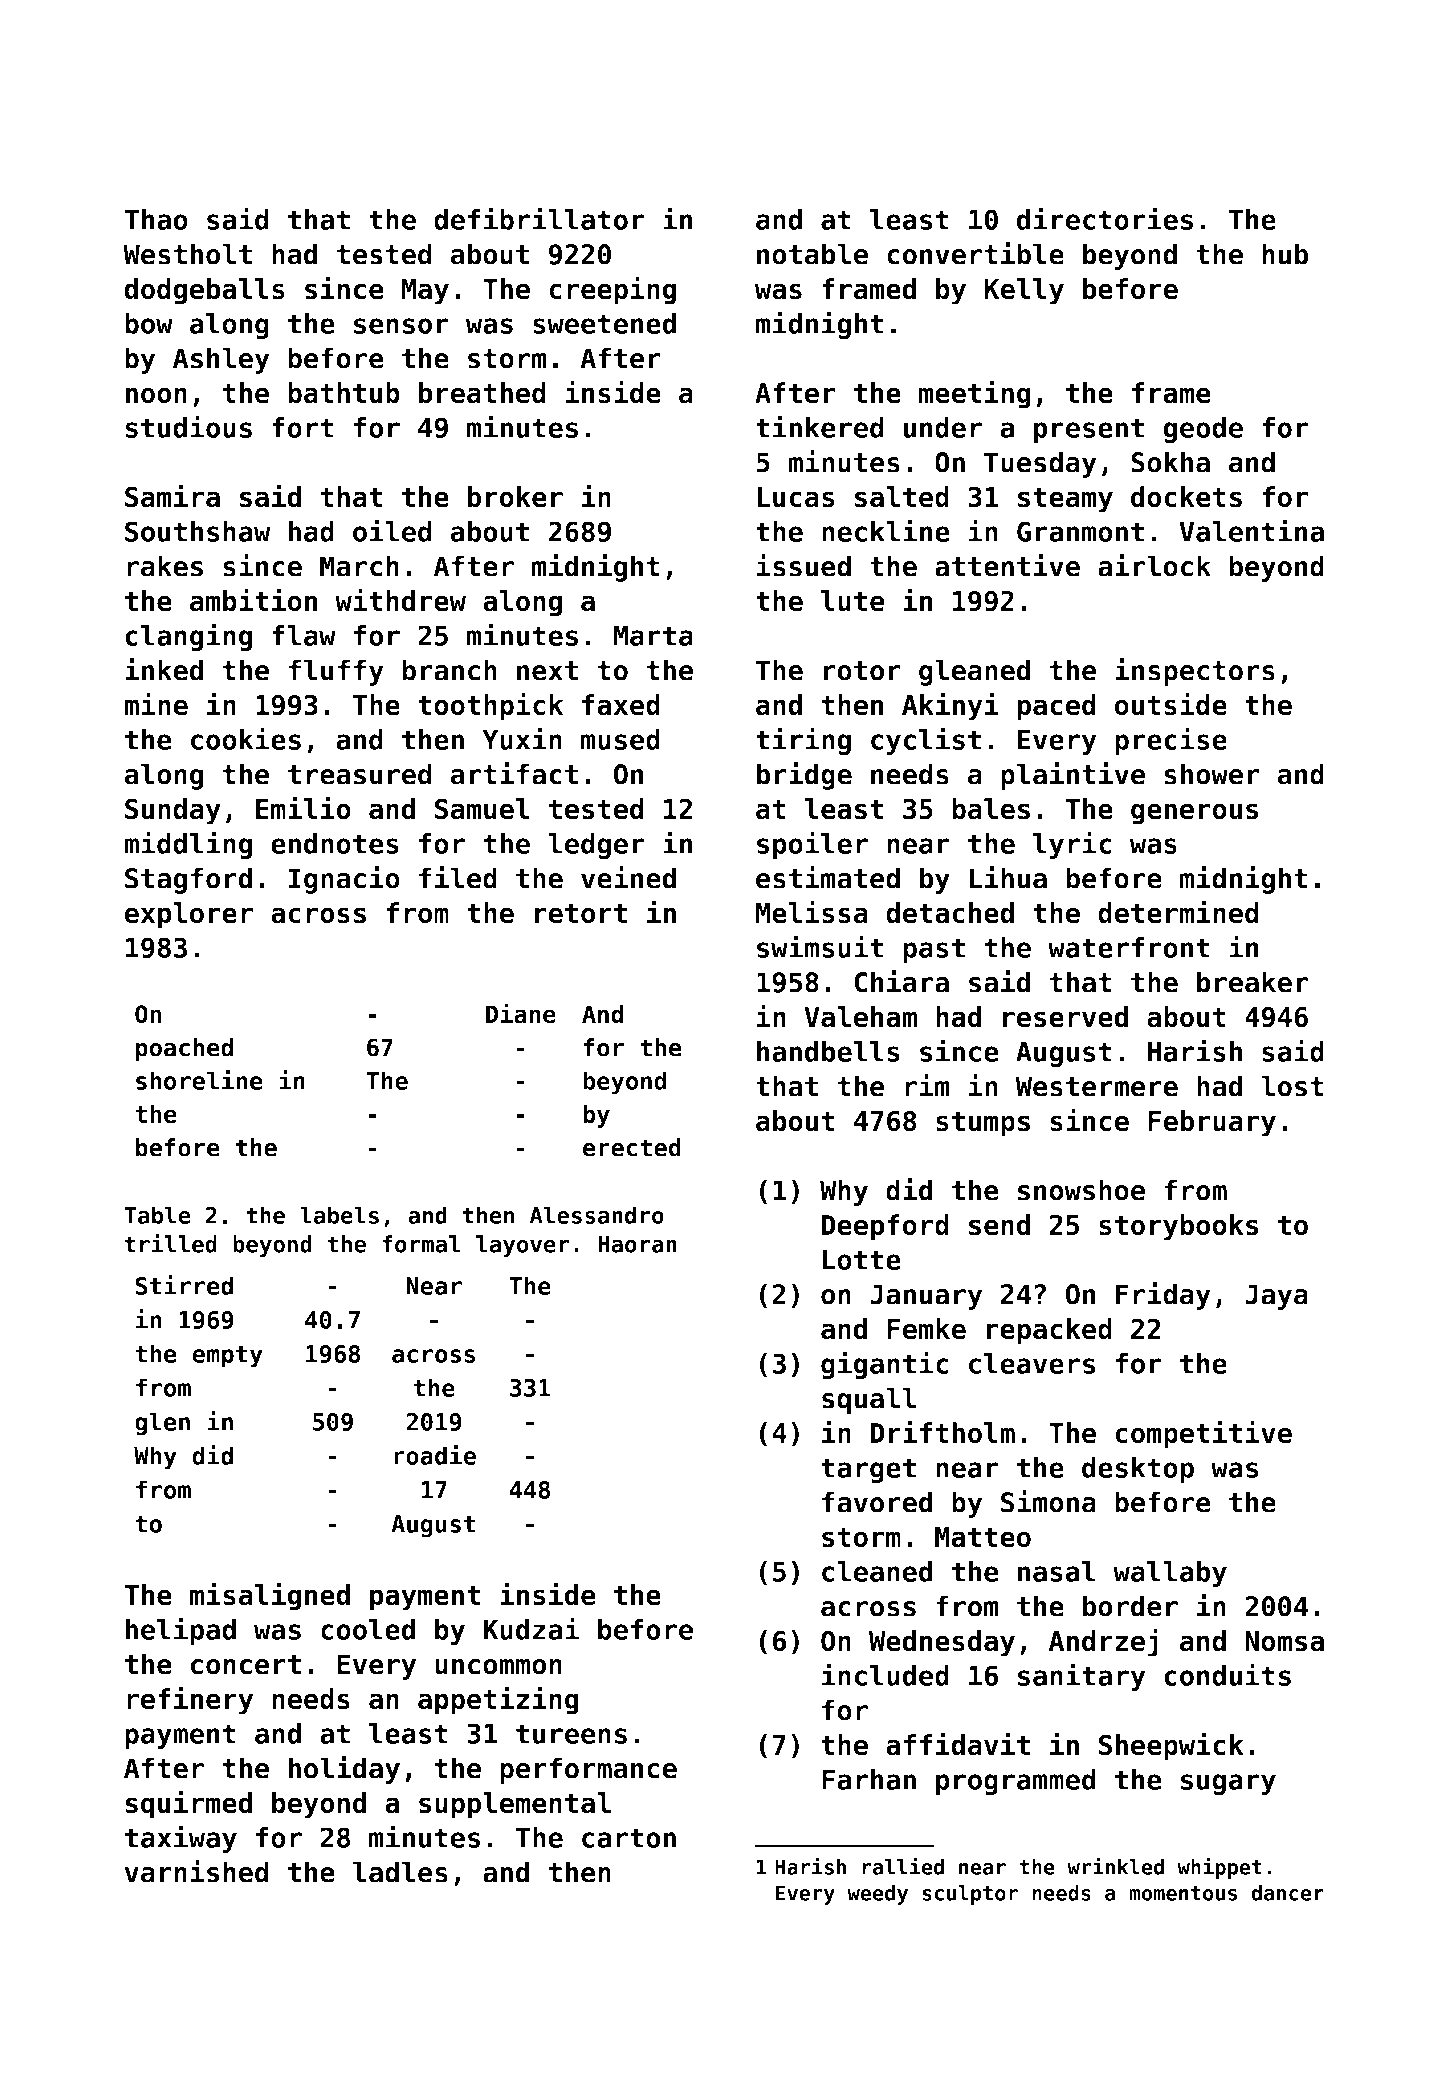 Image resolution: width=1450 pixels, height=2100 pixels. I want to click on hub, so click(1285, 254).
